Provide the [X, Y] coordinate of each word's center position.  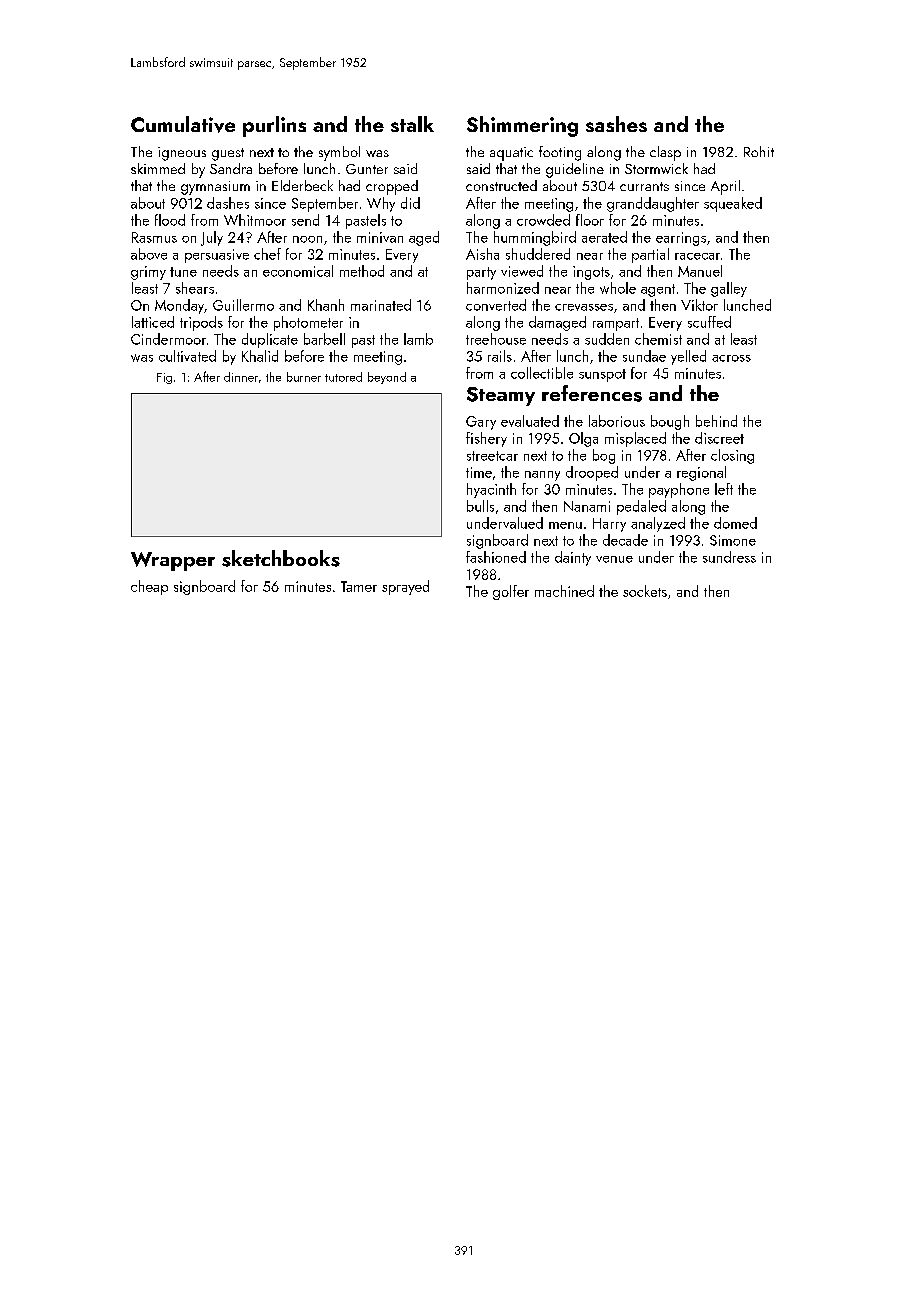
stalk [412, 124]
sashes [616, 124]
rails [500, 356]
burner [304, 377]
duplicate [270, 340]
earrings [681, 239]
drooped [592, 473]
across [731, 358]
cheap [149, 587]
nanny [542, 476]
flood [170, 220]
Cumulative [183, 124]
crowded [543, 220]
